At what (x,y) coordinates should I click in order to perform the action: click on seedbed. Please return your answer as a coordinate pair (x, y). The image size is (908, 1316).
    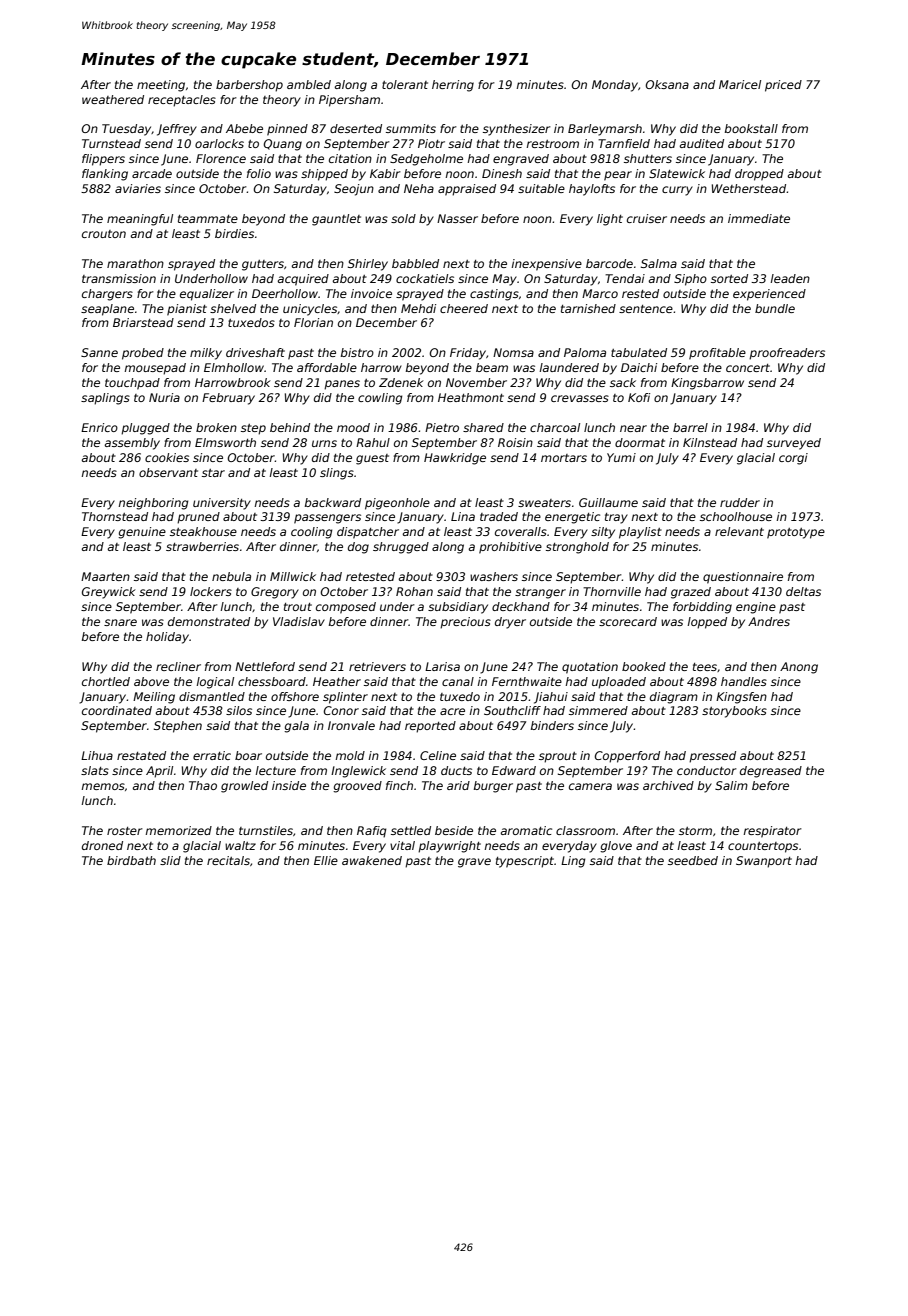
    Looking at the image, I should click on (693, 860).
